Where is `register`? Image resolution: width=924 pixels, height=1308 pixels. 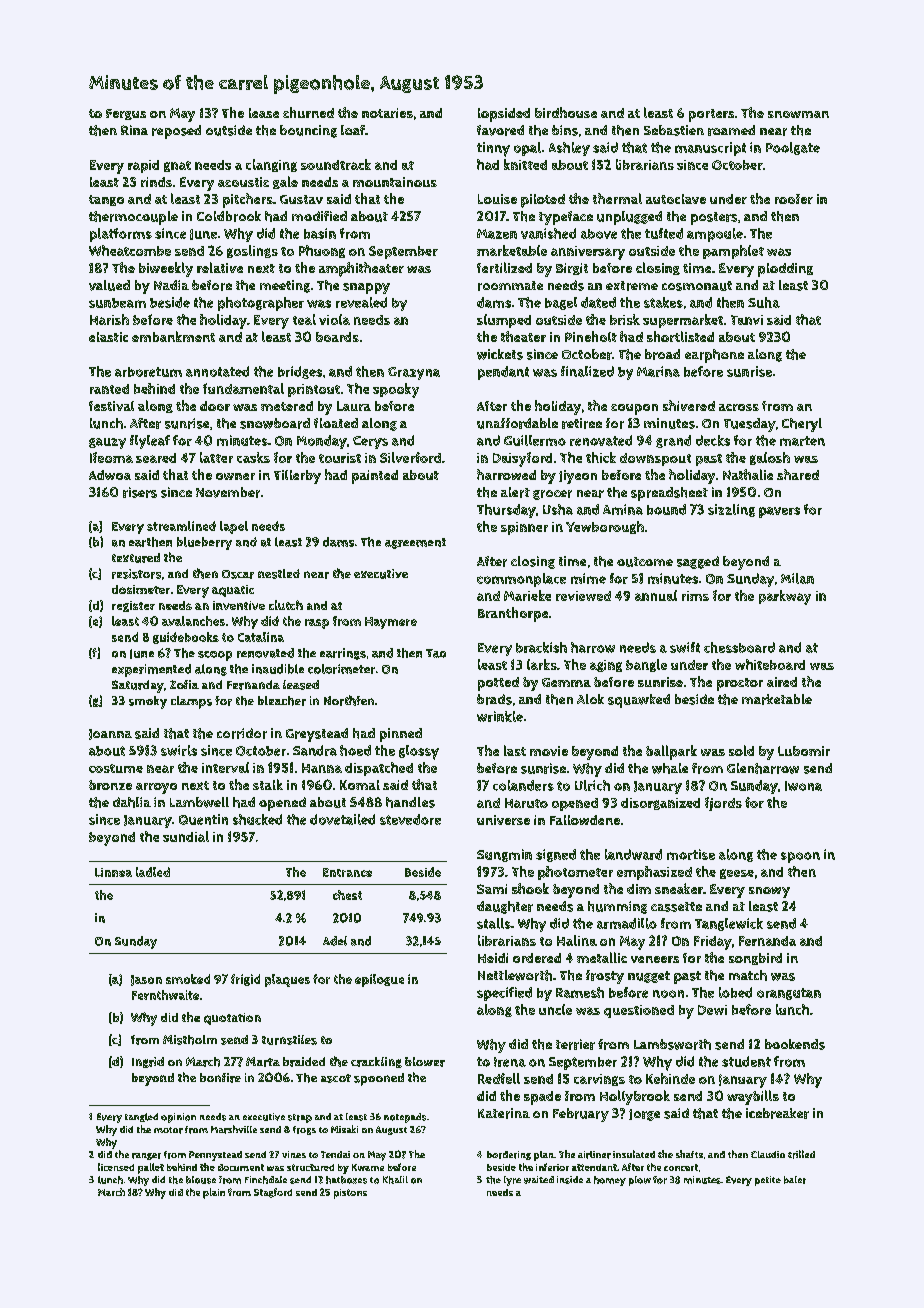 register is located at coordinates (133, 606).
